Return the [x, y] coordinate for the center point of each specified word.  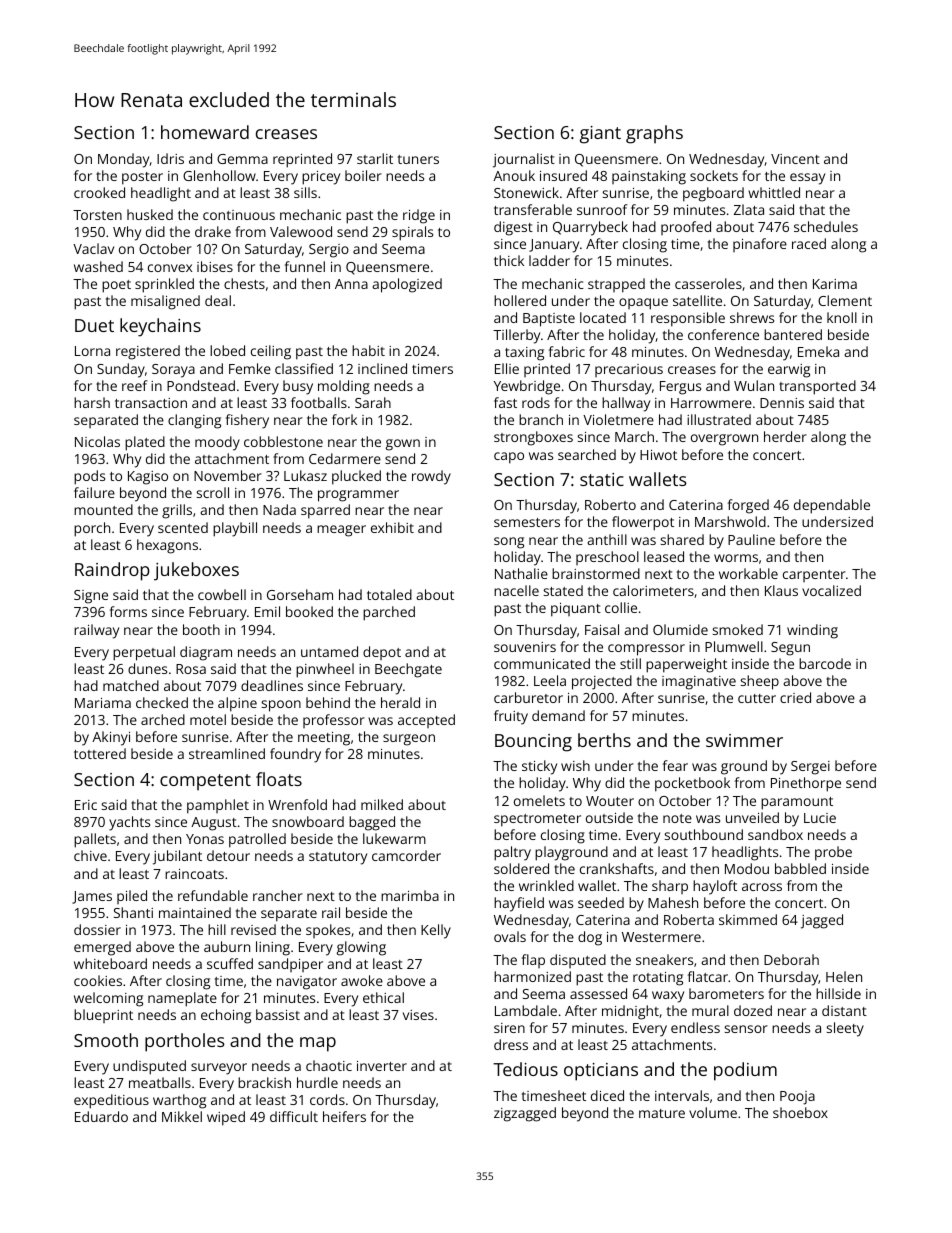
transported [817, 387]
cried [795, 697]
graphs [654, 134]
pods [89, 477]
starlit [375, 158]
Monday [124, 160]
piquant [576, 610]
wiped [226, 1118]
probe [833, 853]
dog [590, 938]
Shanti [133, 912]
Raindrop [112, 571]
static [602, 479]
